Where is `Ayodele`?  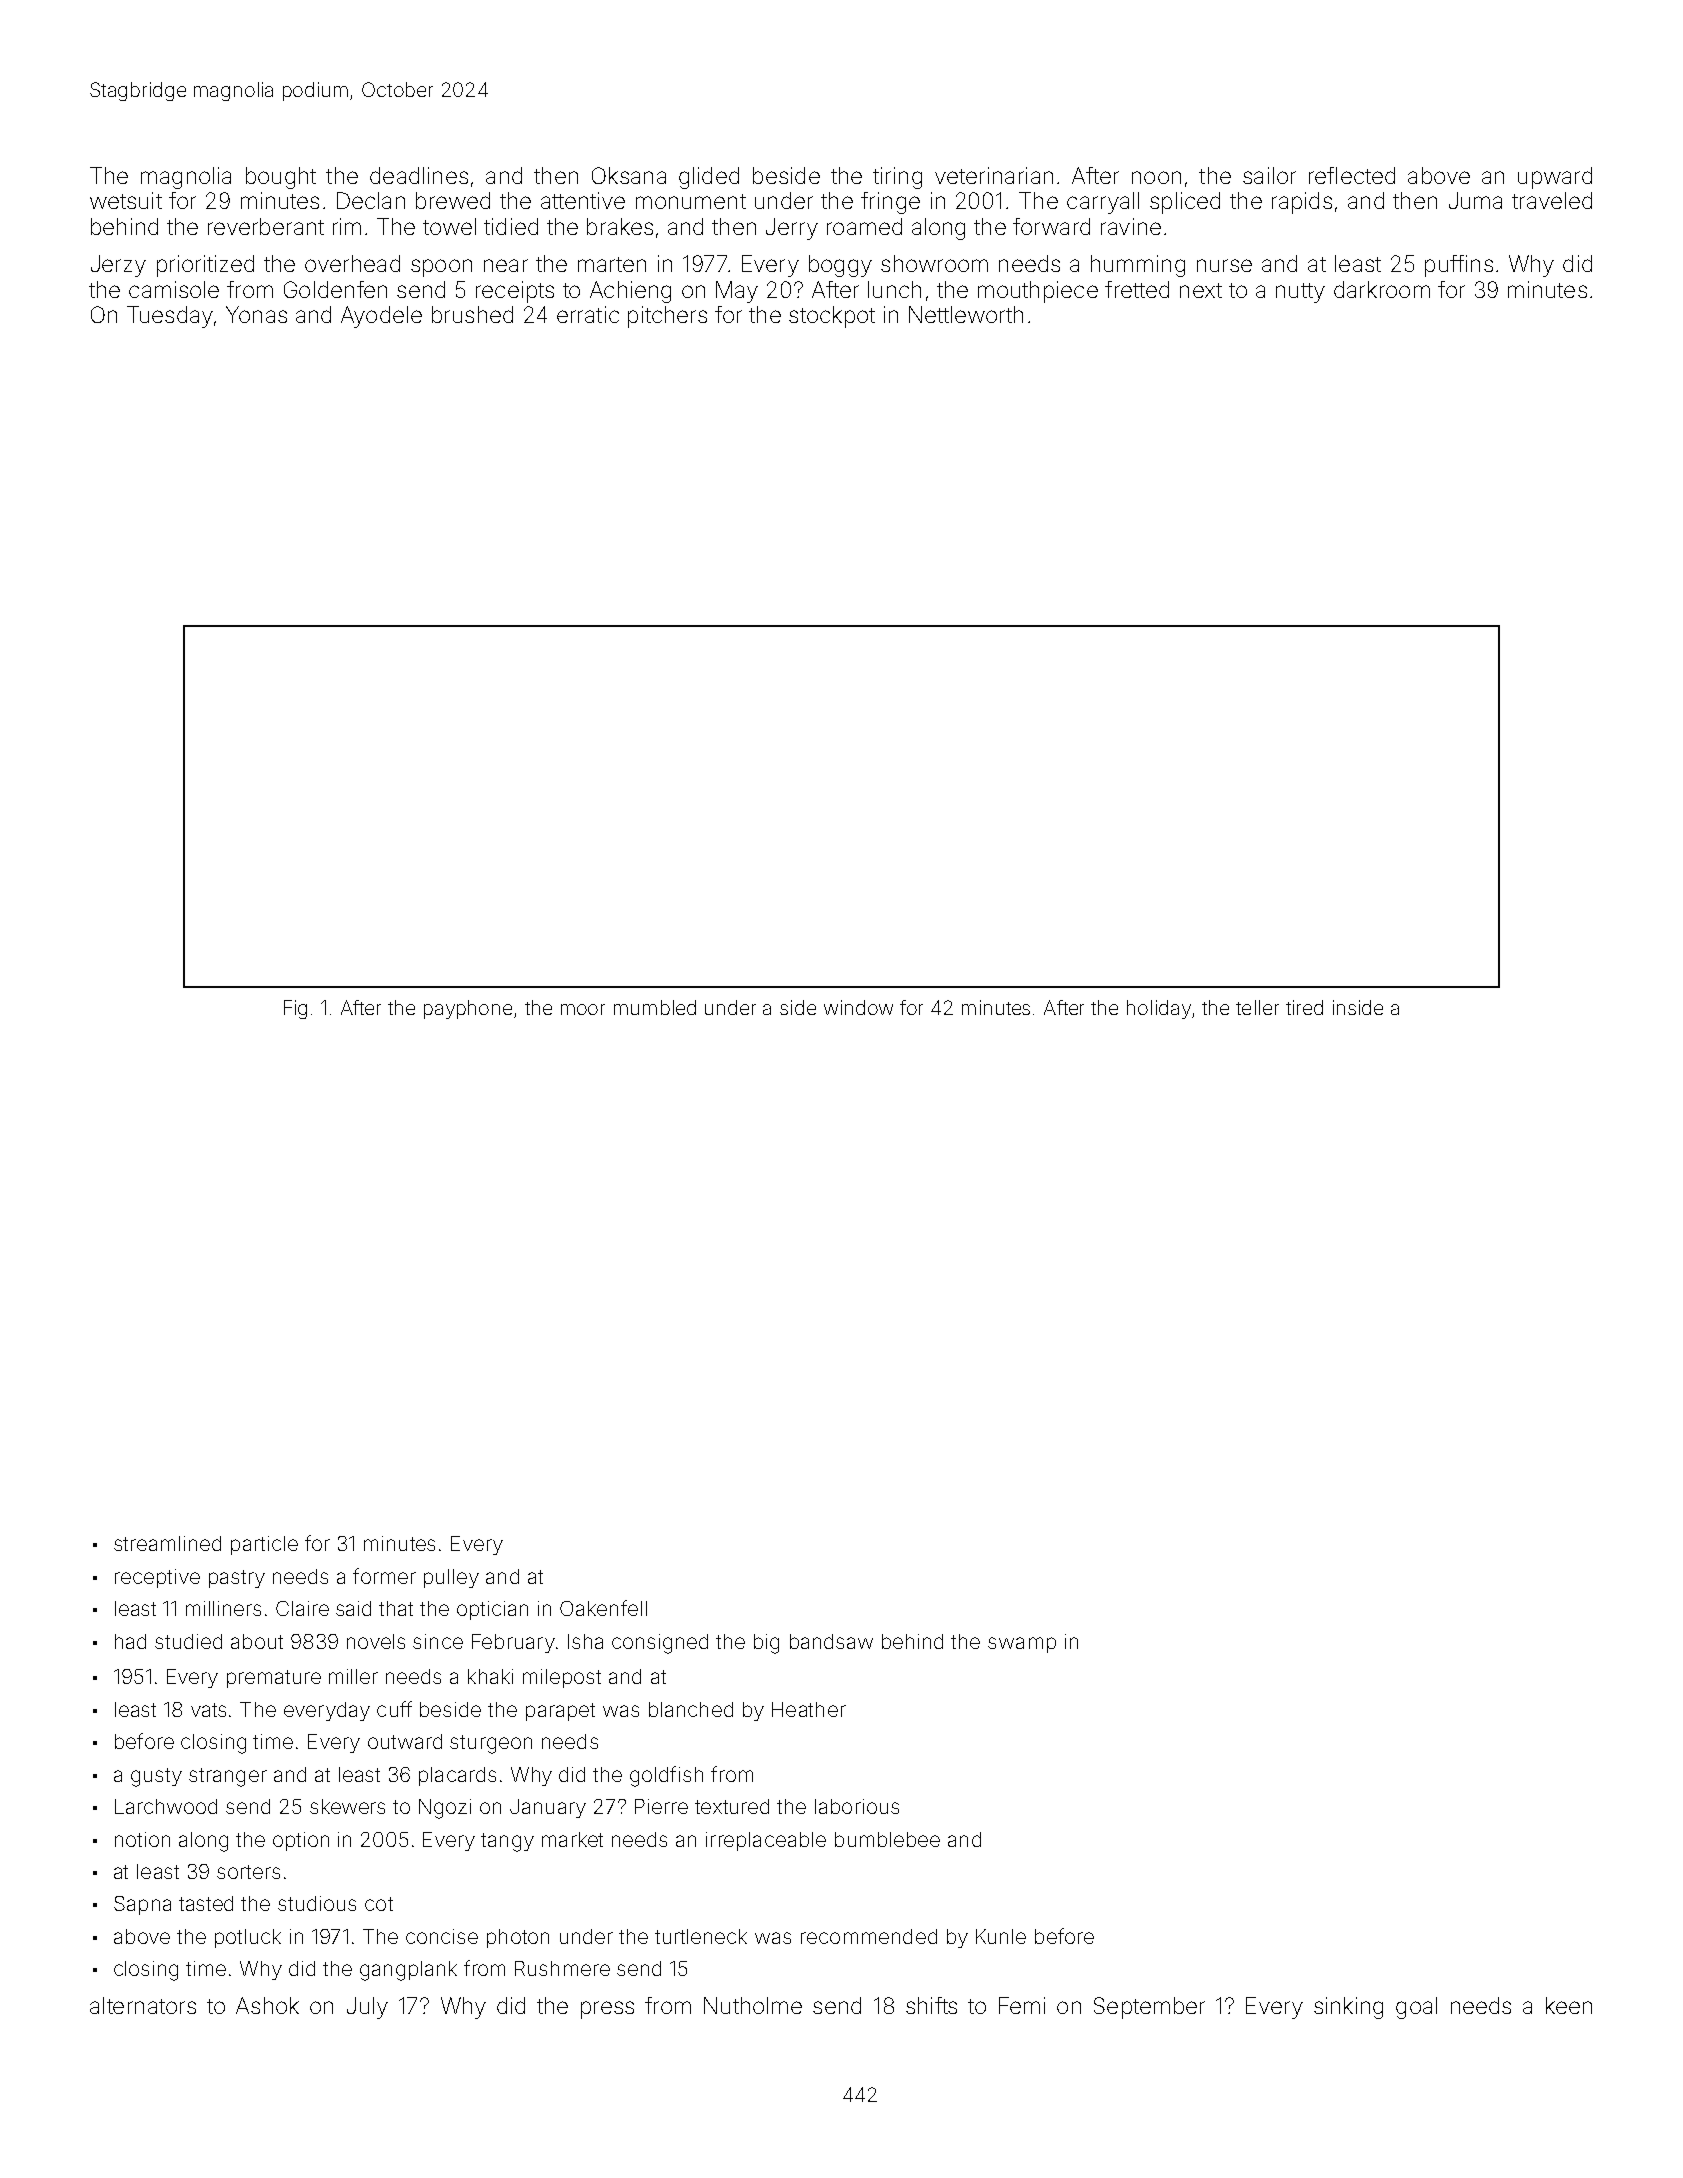 Ayodele is located at coordinates (381, 317).
